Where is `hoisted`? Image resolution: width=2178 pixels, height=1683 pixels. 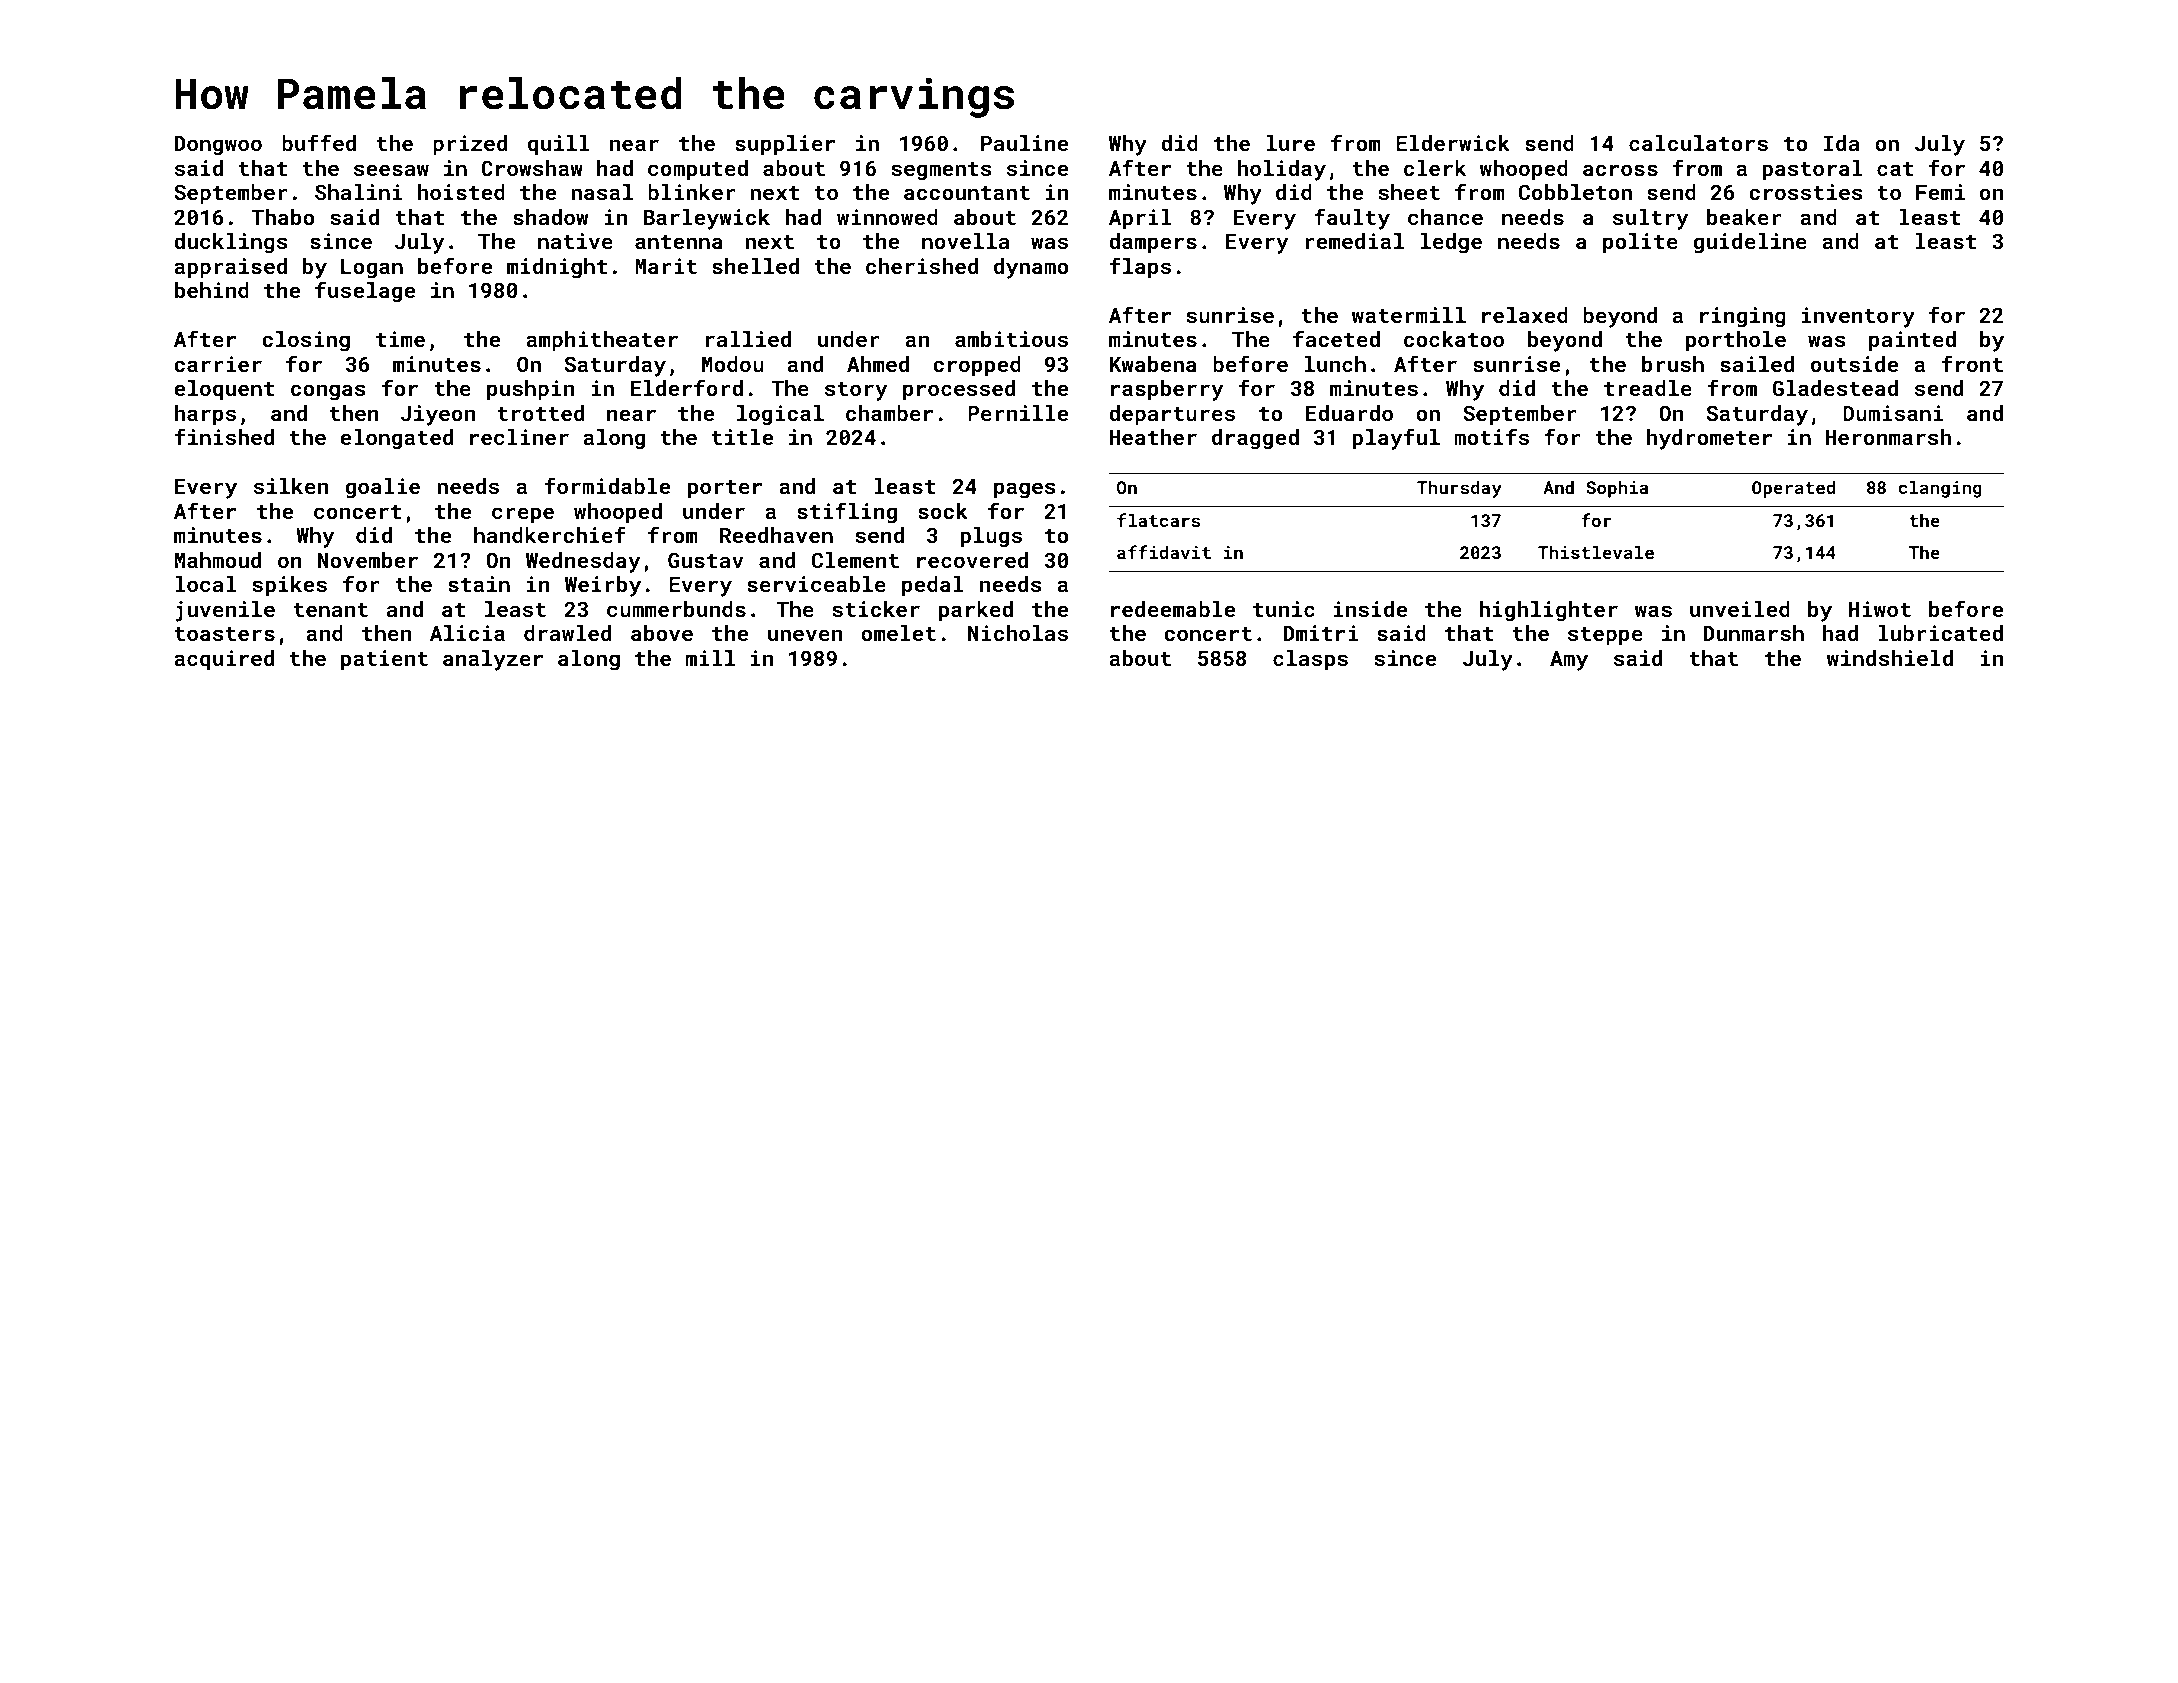 hoisted is located at coordinates (461, 192).
